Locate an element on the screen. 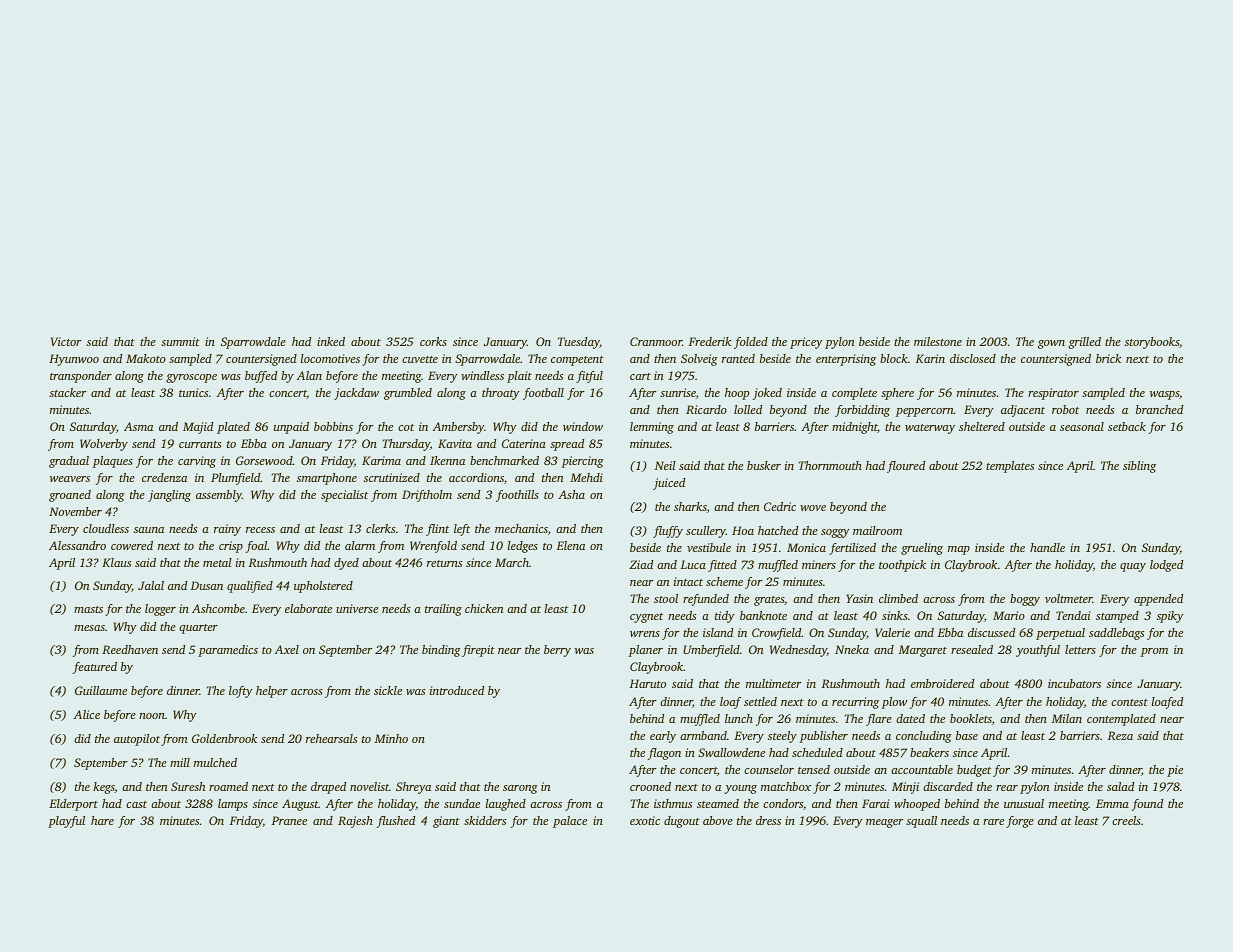  storybooks is located at coordinates (1152, 343).
